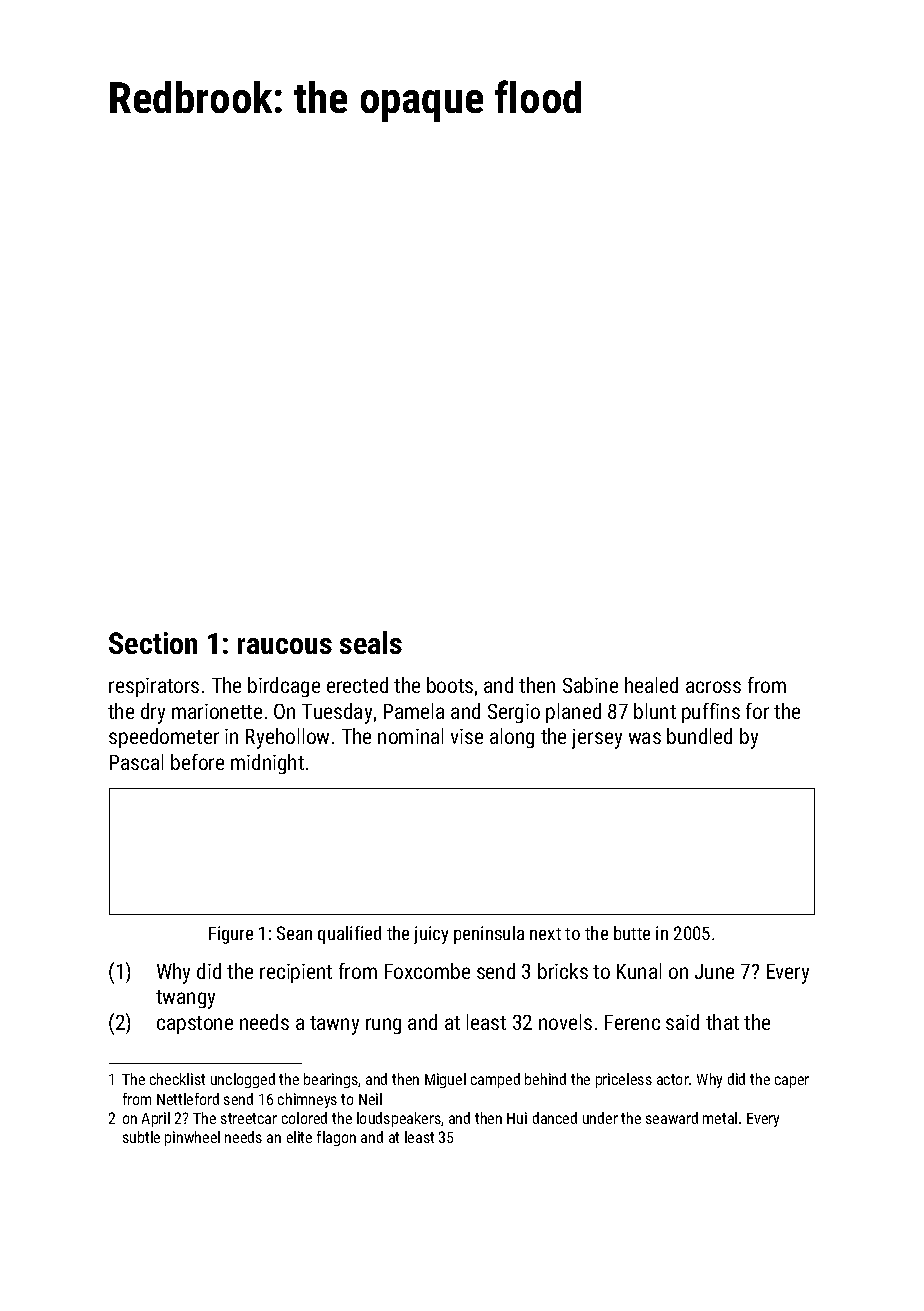 This screenshot has height=1311, width=924. I want to click on seals, so click(371, 642).
